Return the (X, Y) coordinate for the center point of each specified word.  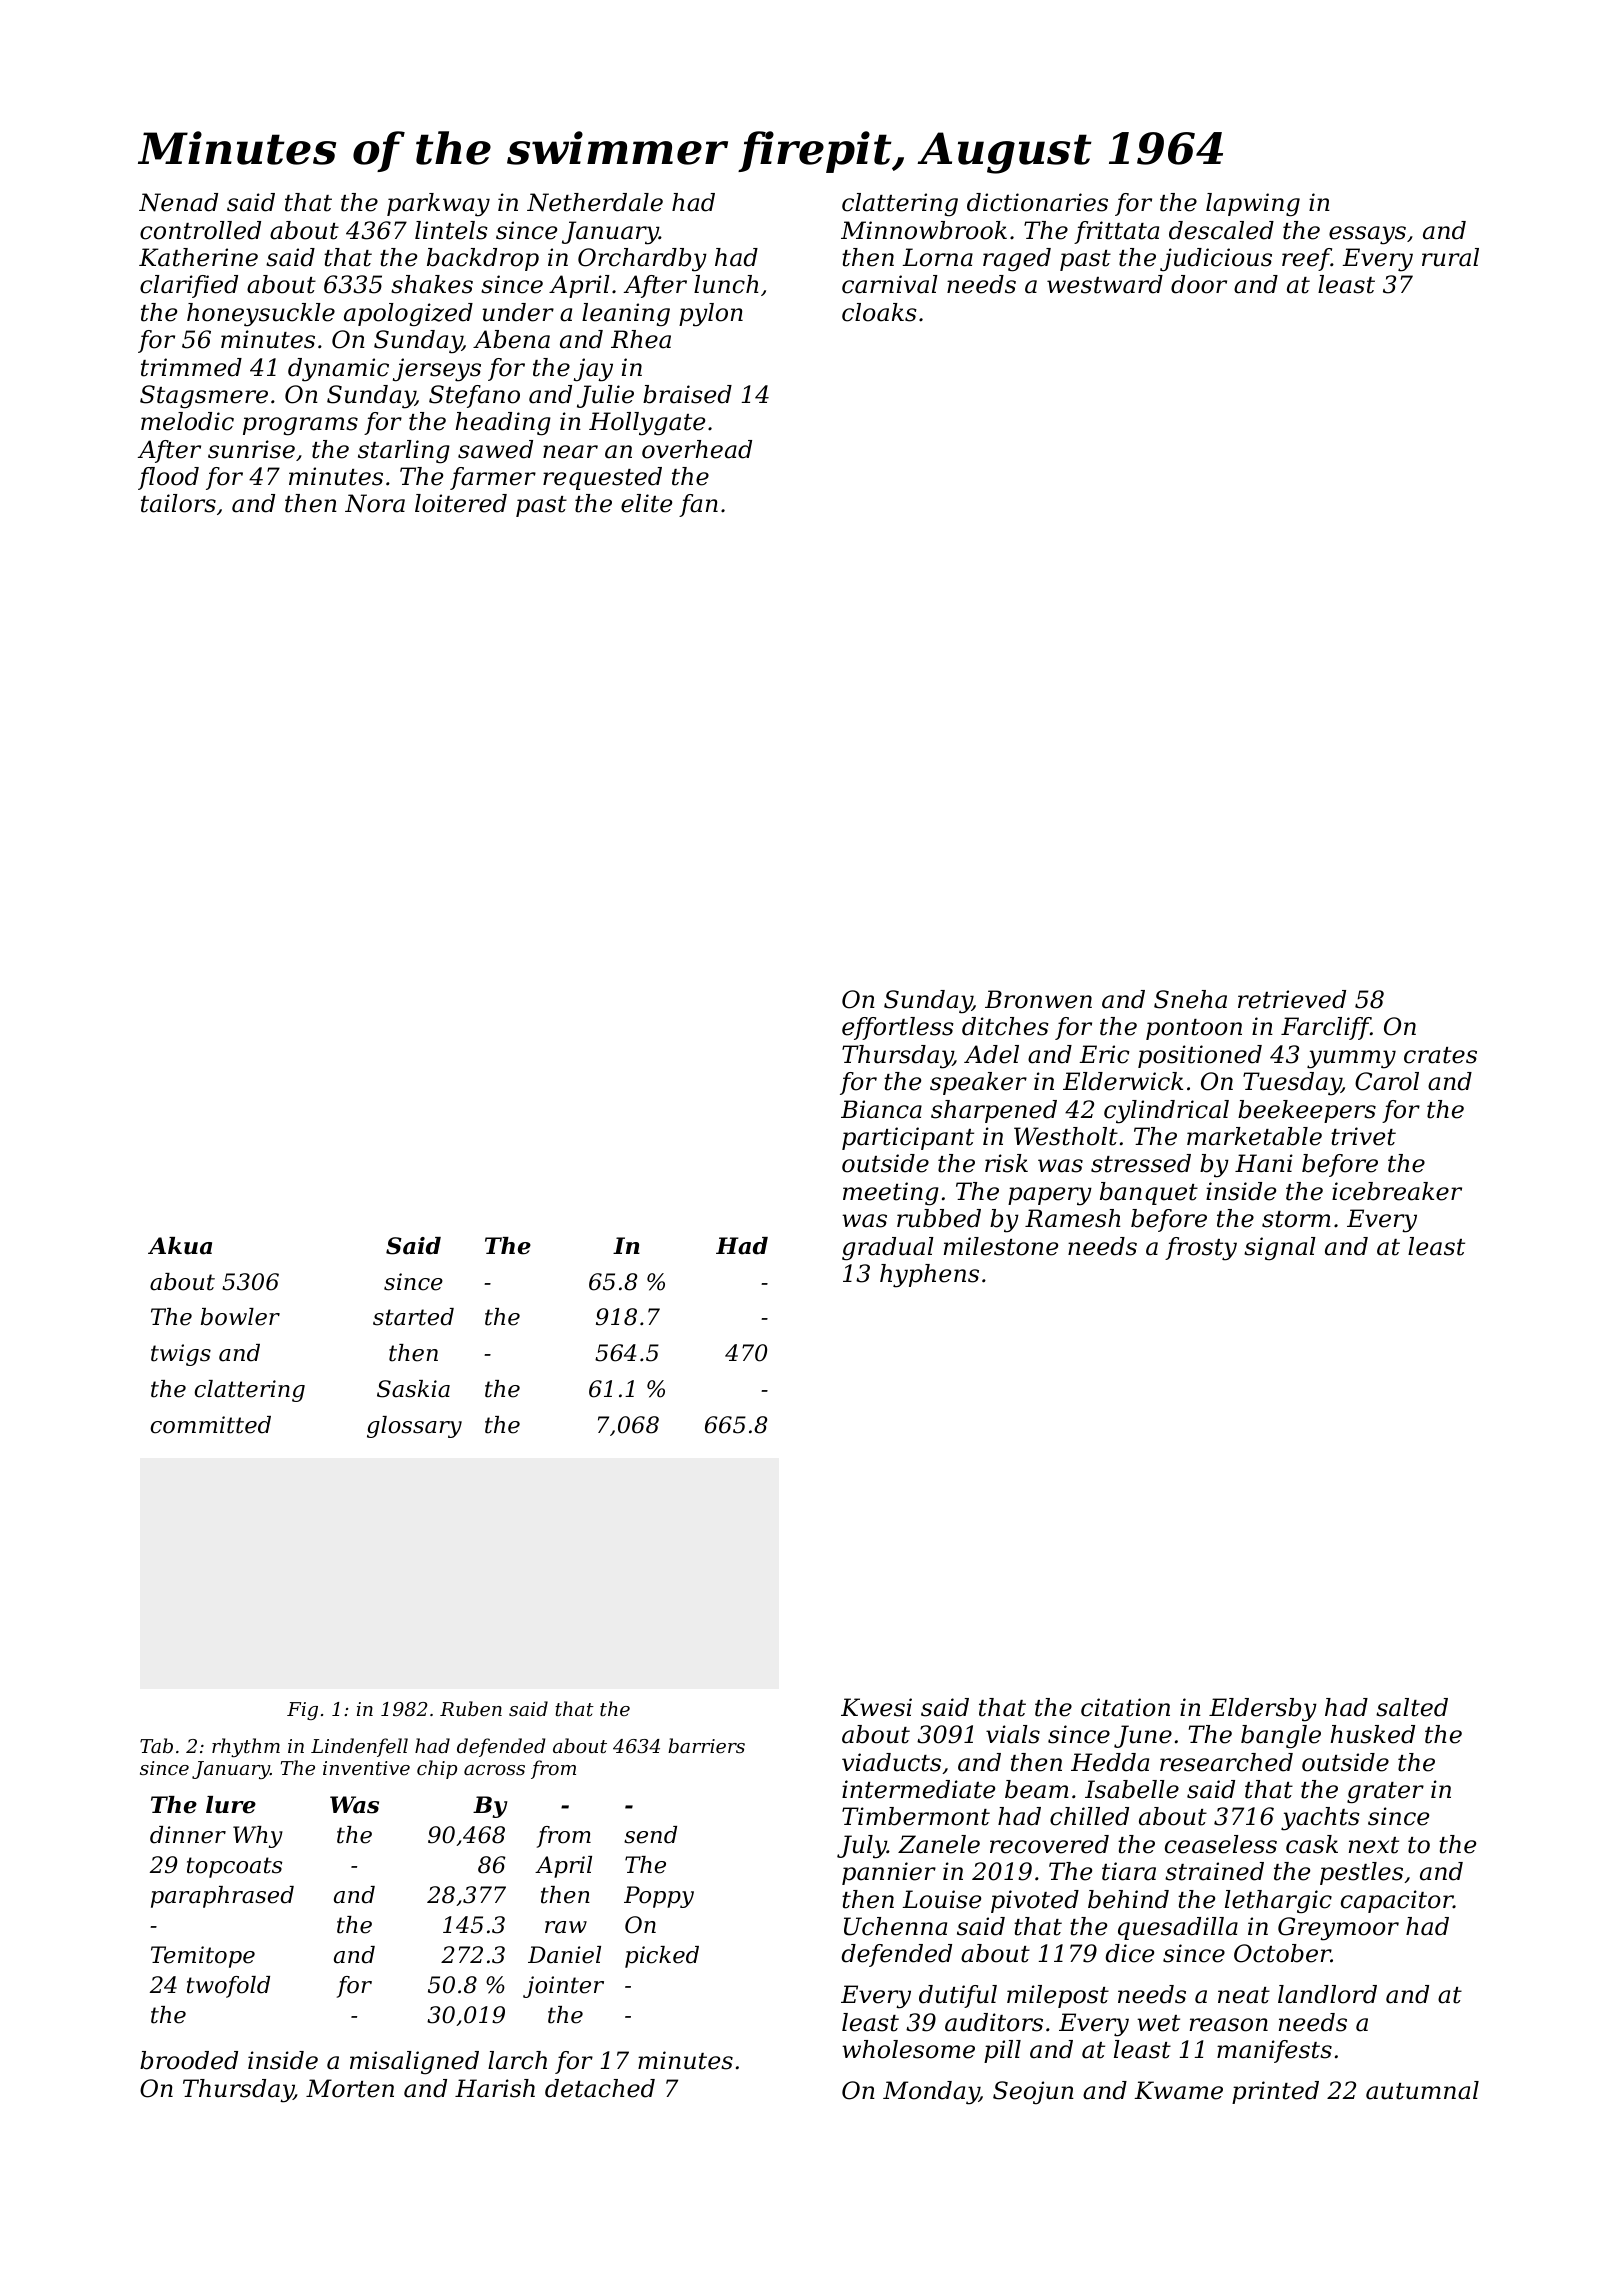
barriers (706, 1745)
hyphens (929, 1276)
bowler (240, 1317)
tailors (178, 503)
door (1199, 284)
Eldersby (1263, 1710)
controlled (200, 230)
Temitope (203, 1957)
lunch (726, 284)
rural (1450, 257)
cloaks (879, 312)
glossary (414, 1427)
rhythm (246, 1747)
